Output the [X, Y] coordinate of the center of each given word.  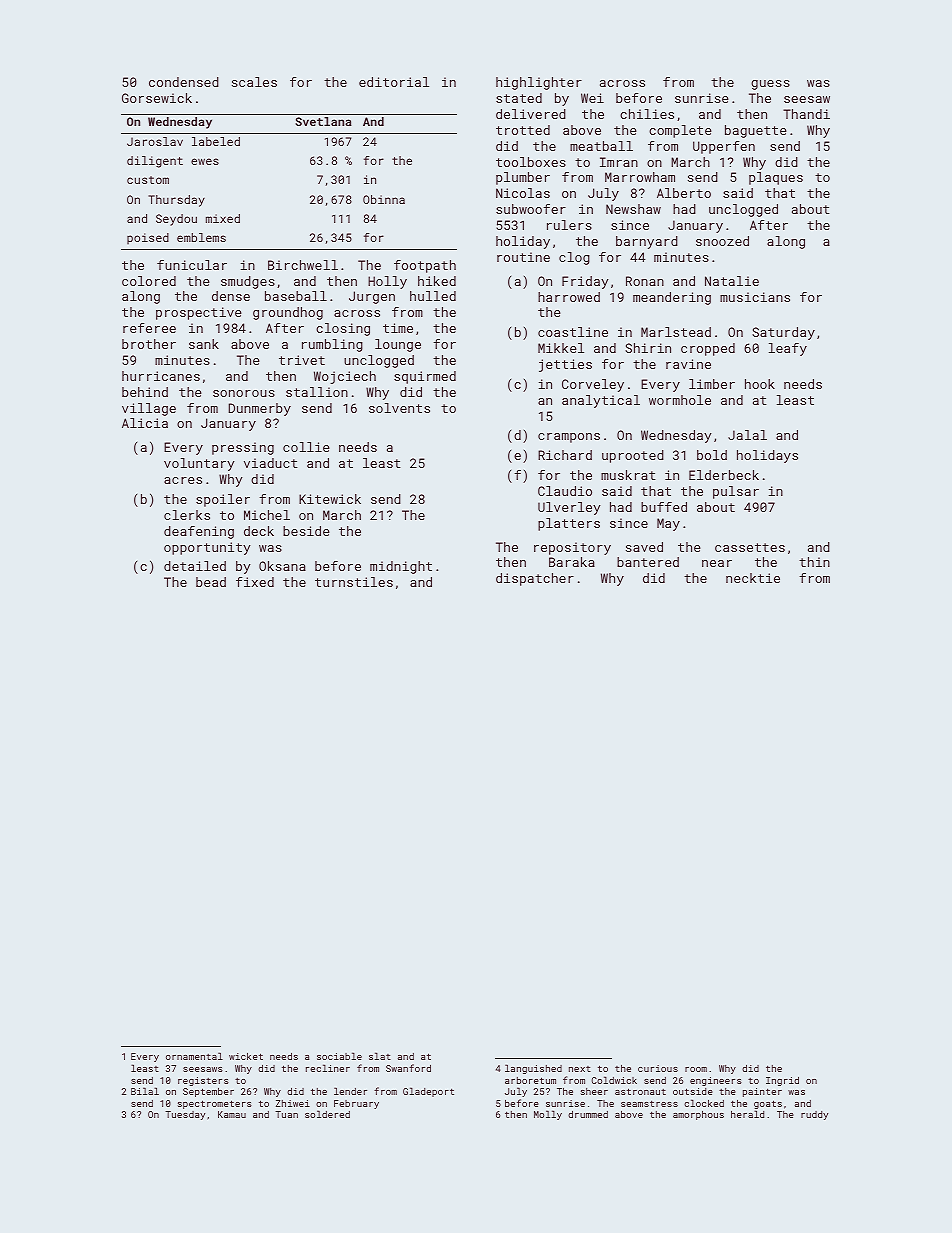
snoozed [722, 241]
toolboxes [531, 162]
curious [658, 1068]
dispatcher [535, 579]
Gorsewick [157, 98]
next [580, 1069]
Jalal [747, 435]
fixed [255, 582]
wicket [246, 1056]
